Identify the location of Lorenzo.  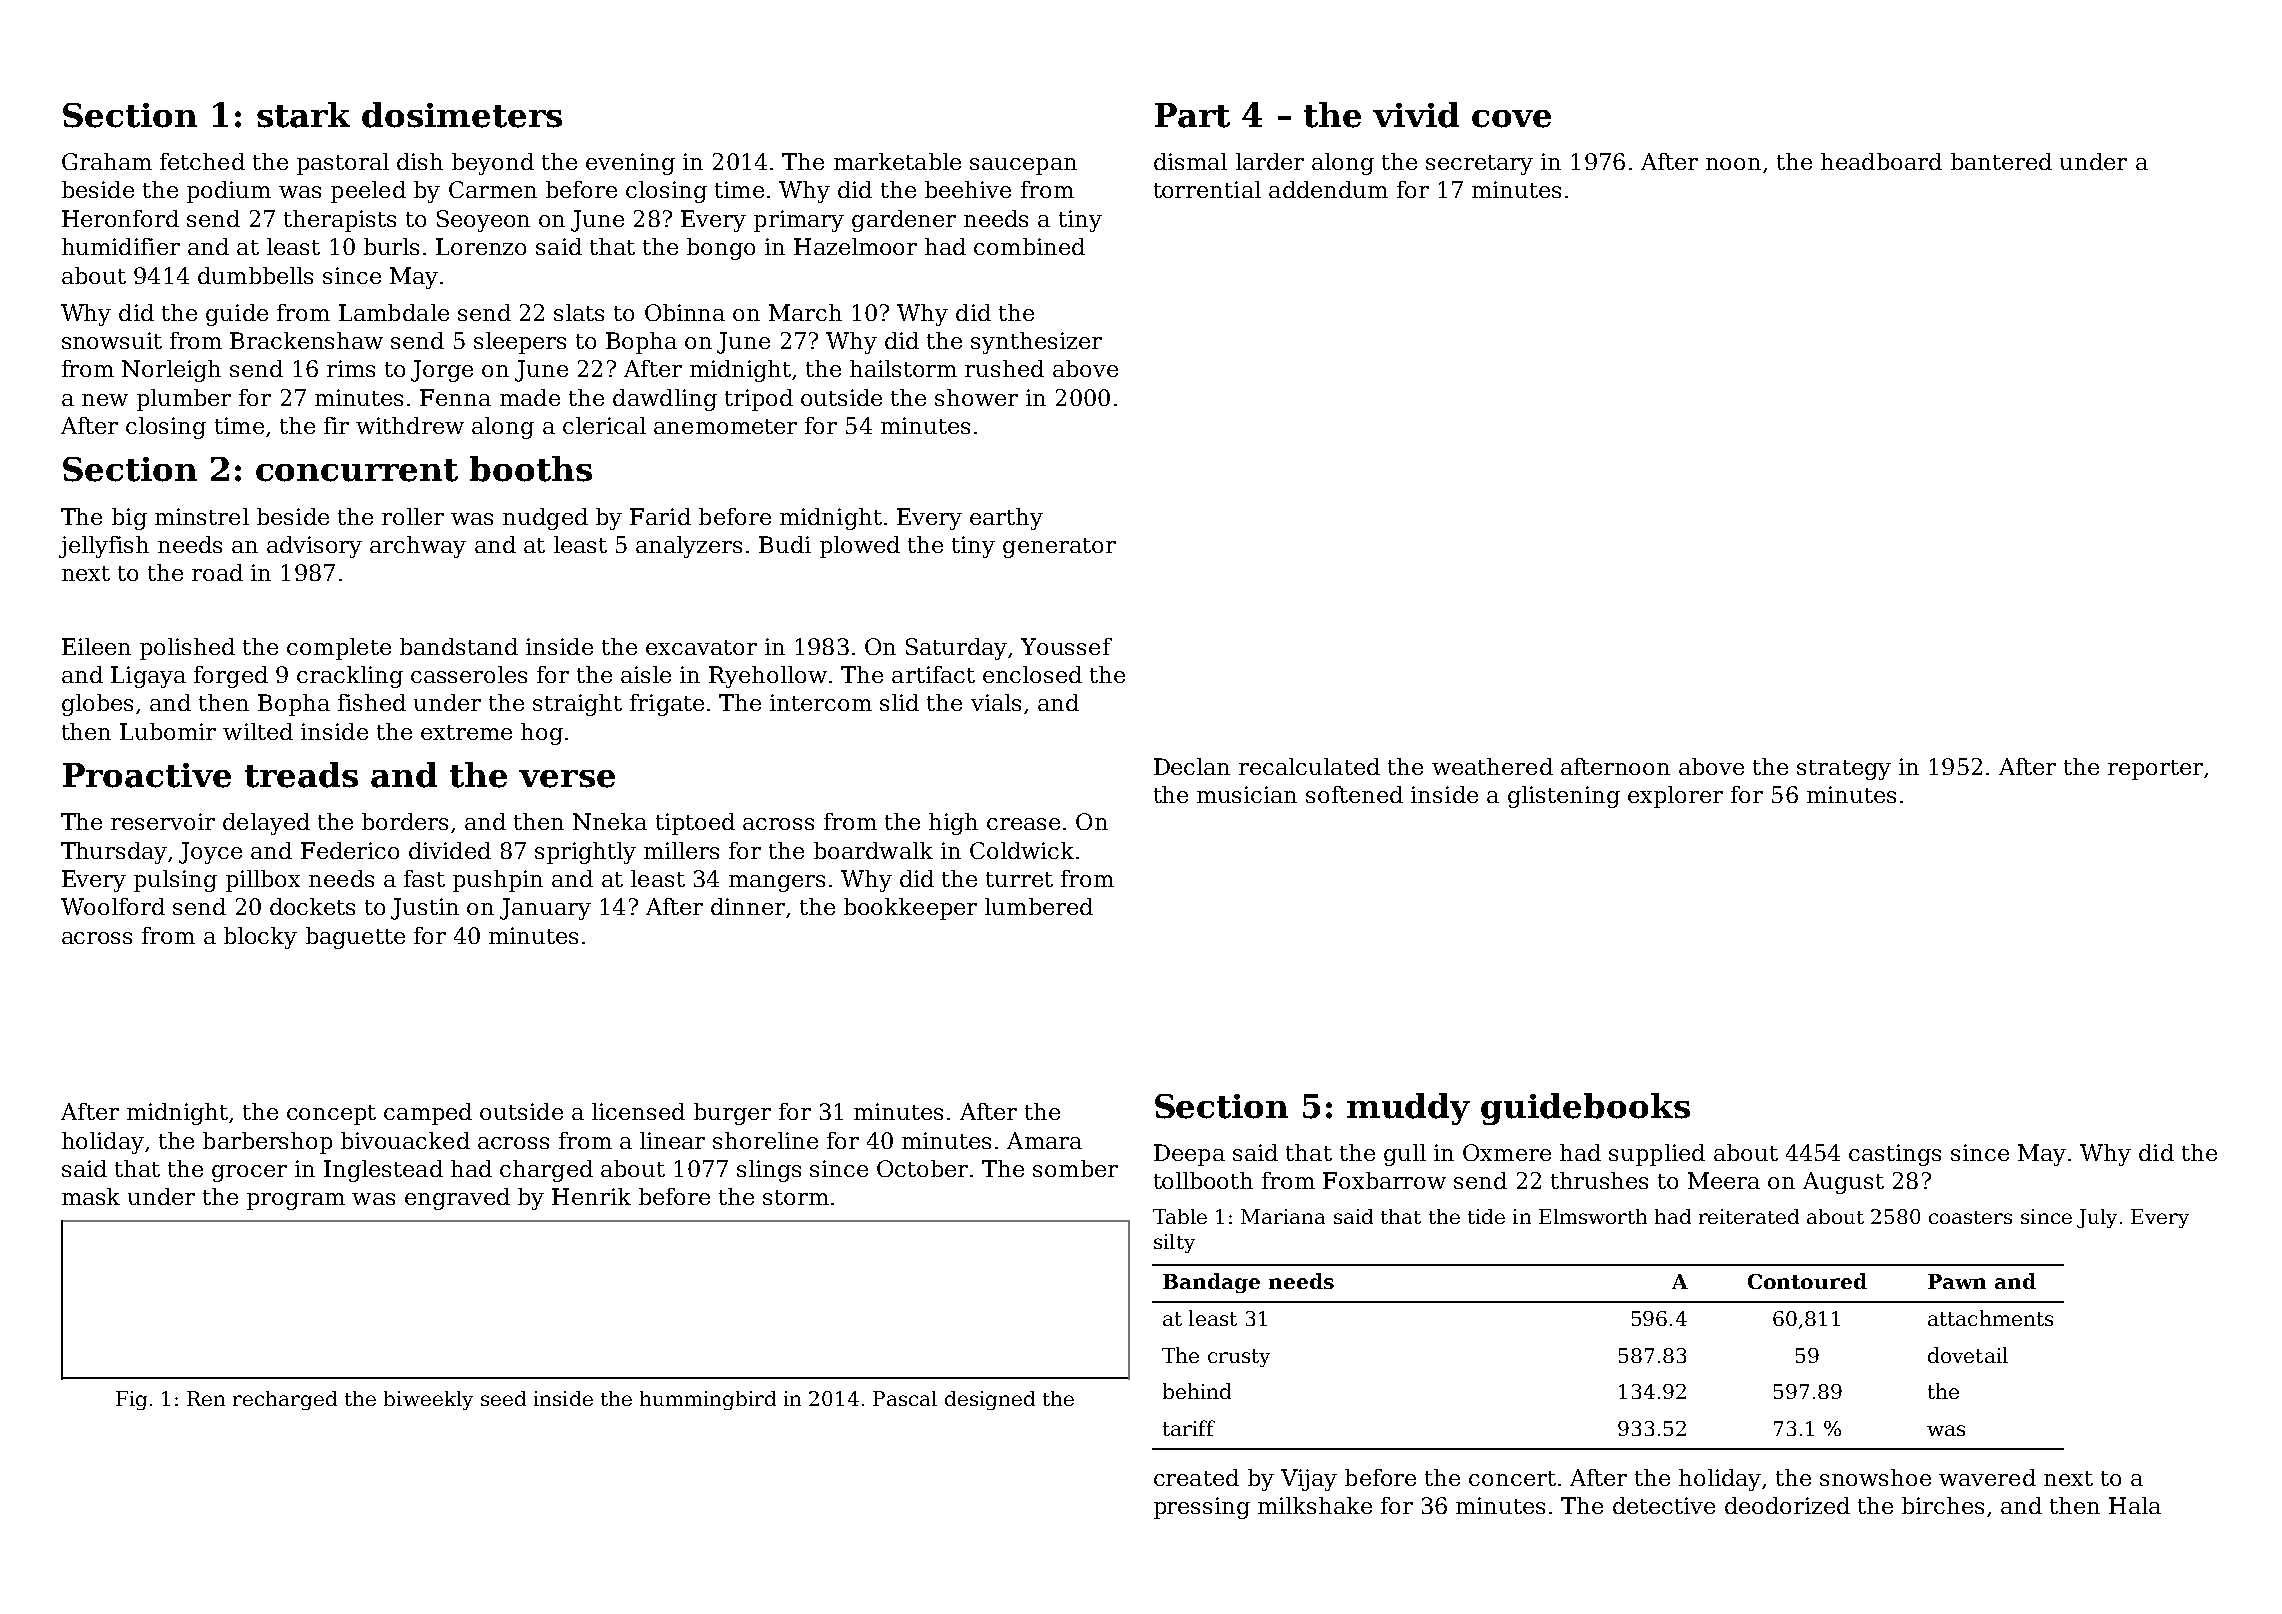
(481, 246).
